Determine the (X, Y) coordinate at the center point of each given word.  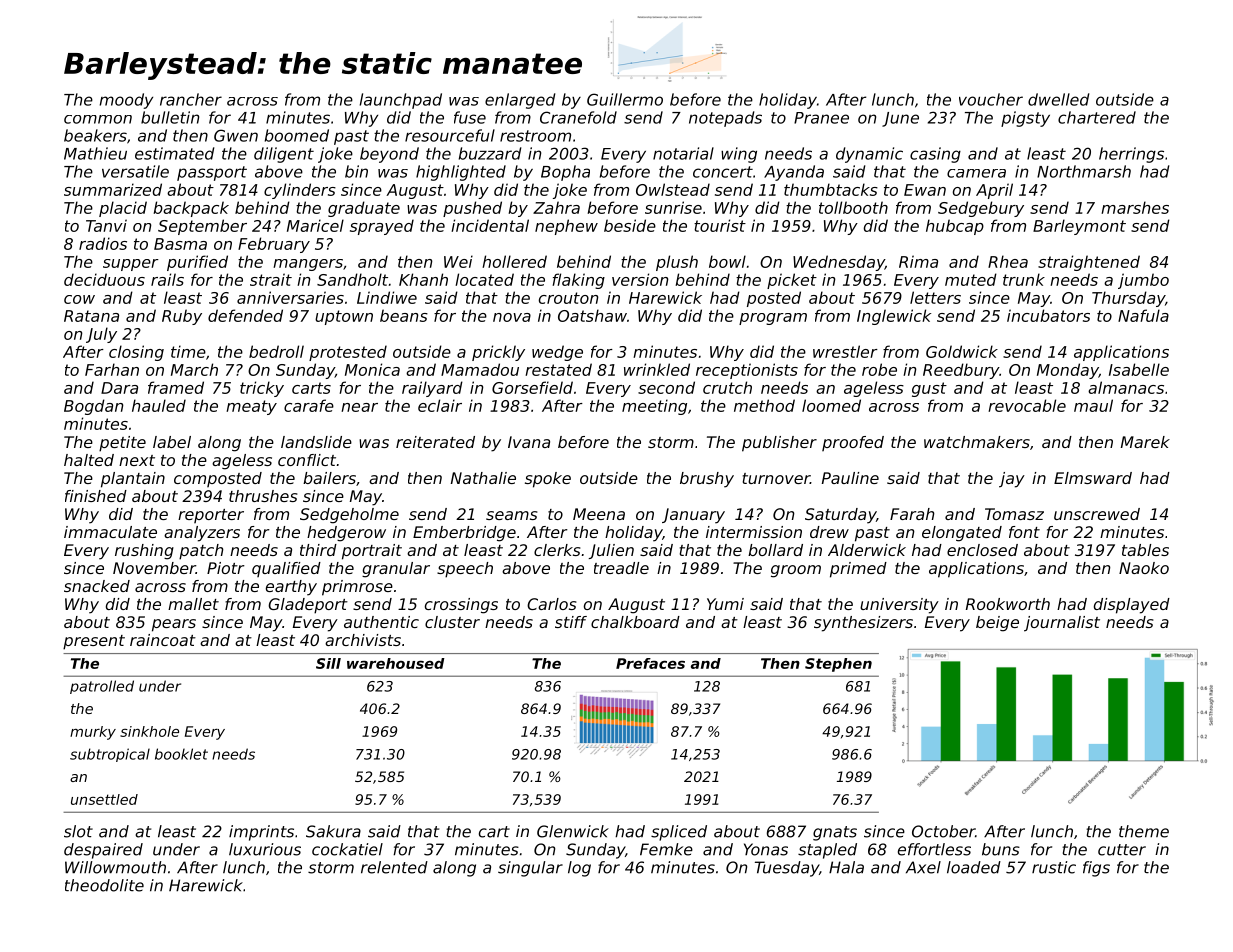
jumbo (1143, 281)
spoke (548, 480)
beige (997, 624)
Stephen (838, 665)
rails (167, 279)
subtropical (110, 755)
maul (1093, 405)
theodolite (104, 885)
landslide (316, 442)
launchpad (401, 101)
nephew (566, 227)
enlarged (520, 101)
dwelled (1058, 99)
